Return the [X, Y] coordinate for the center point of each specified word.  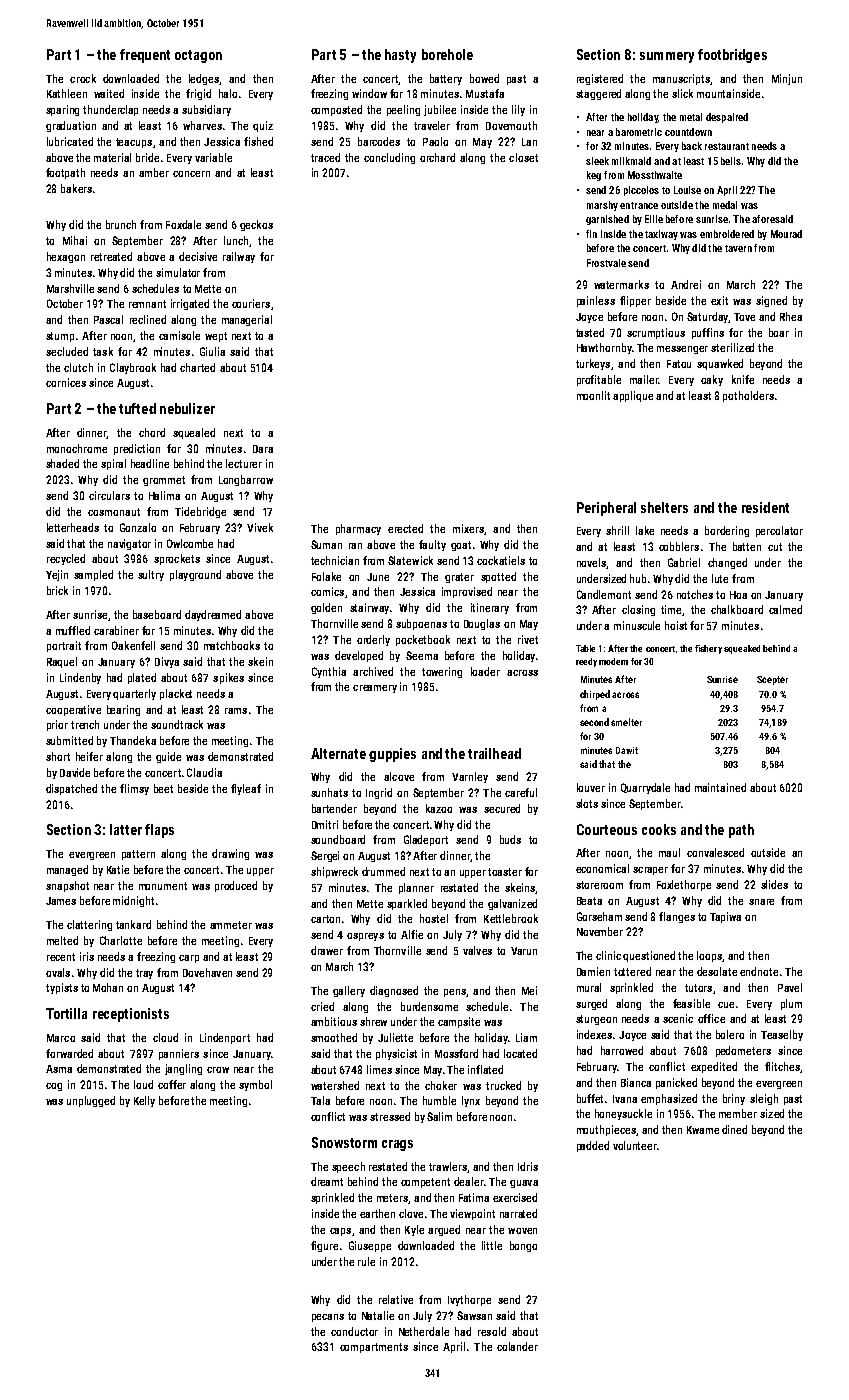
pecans [328, 1318]
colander [517, 1346]
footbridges [732, 56]
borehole [447, 54]
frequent [145, 56]
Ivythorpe [469, 1300]
